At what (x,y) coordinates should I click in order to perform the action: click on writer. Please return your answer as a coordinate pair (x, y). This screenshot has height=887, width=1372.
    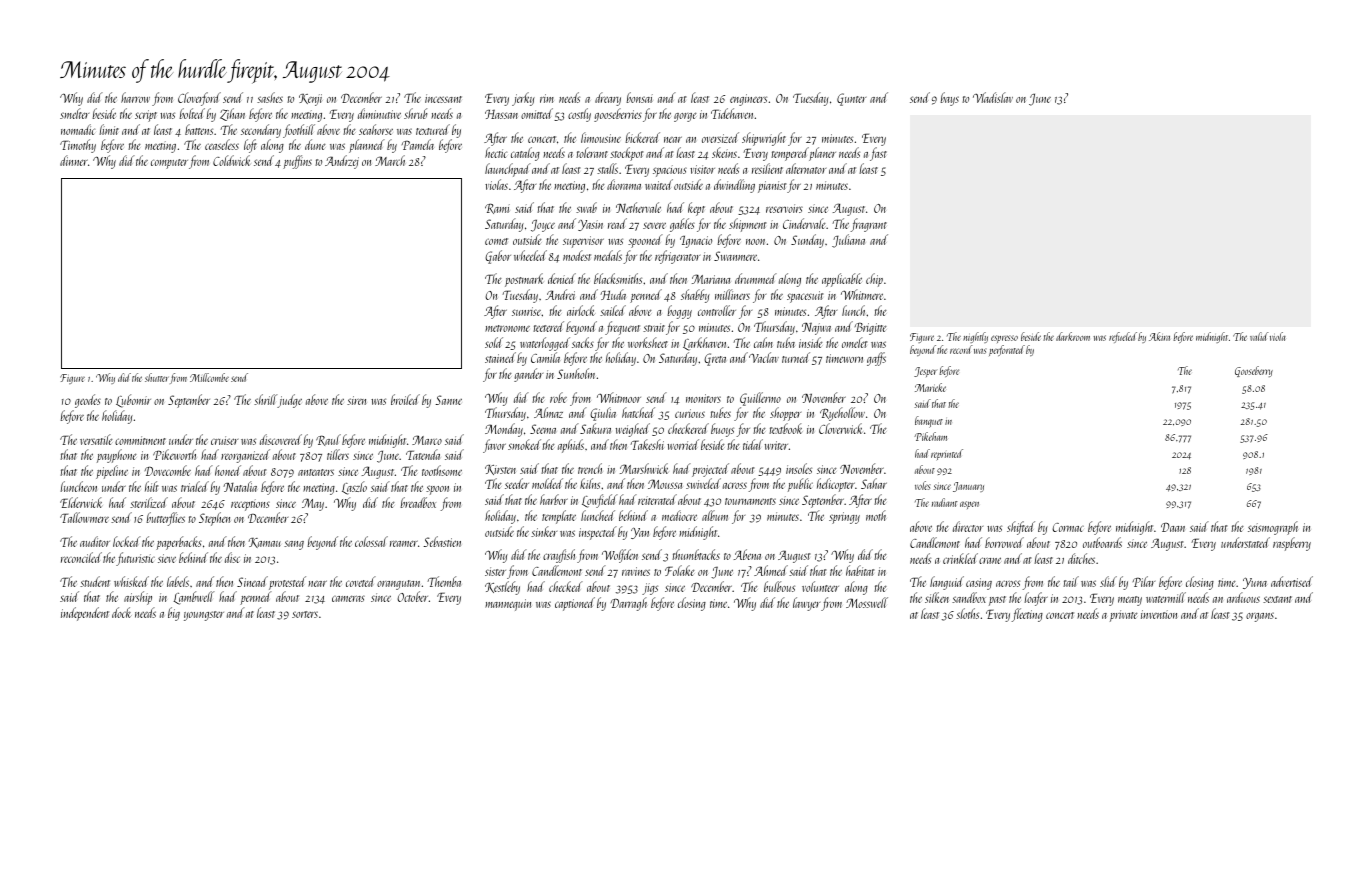
    Looking at the image, I should click on (776, 445).
